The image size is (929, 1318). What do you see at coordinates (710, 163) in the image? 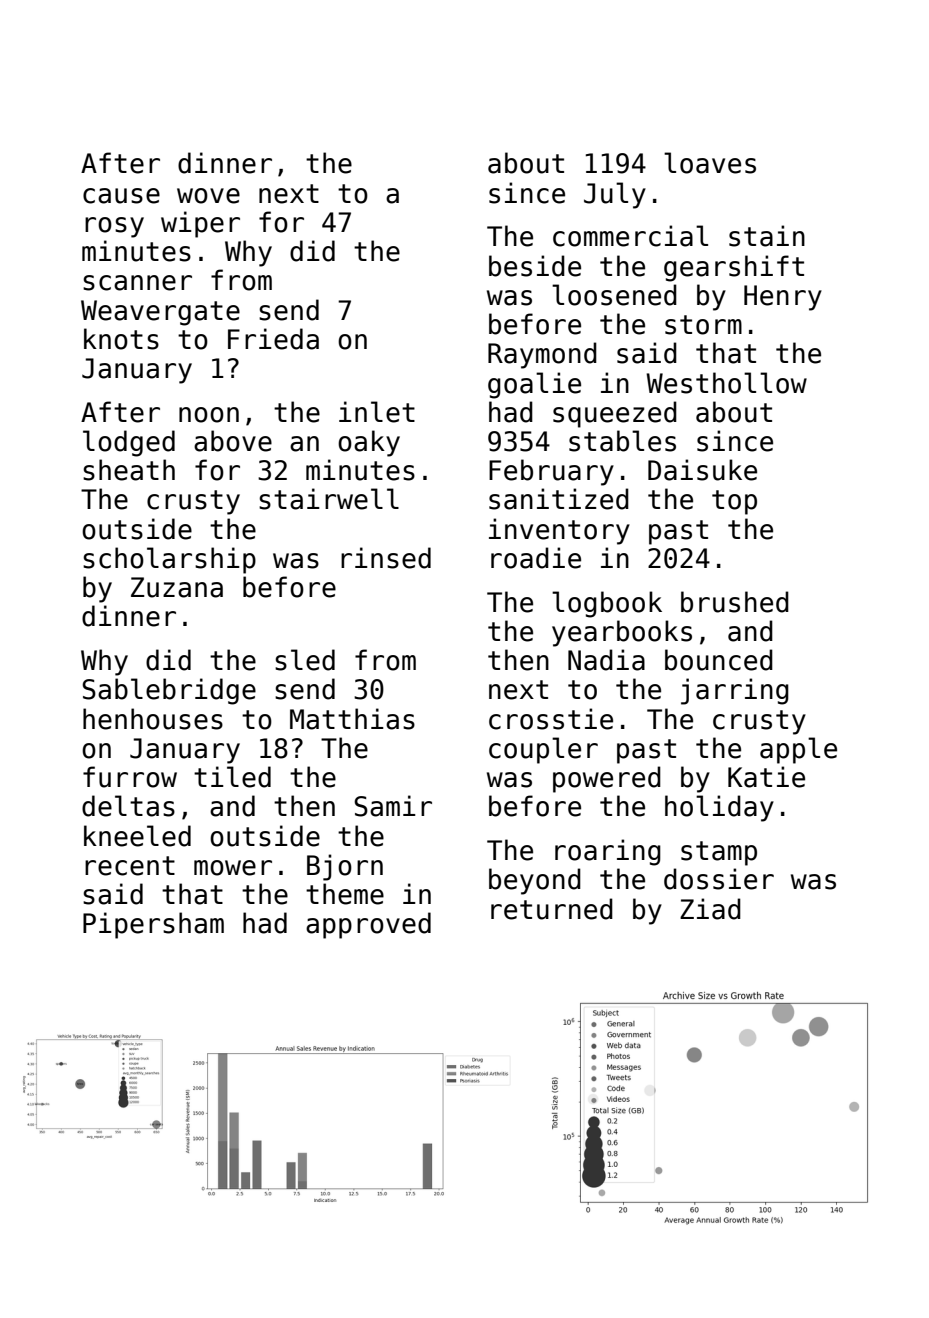
I see `loaves` at bounding box center [710, 163].
